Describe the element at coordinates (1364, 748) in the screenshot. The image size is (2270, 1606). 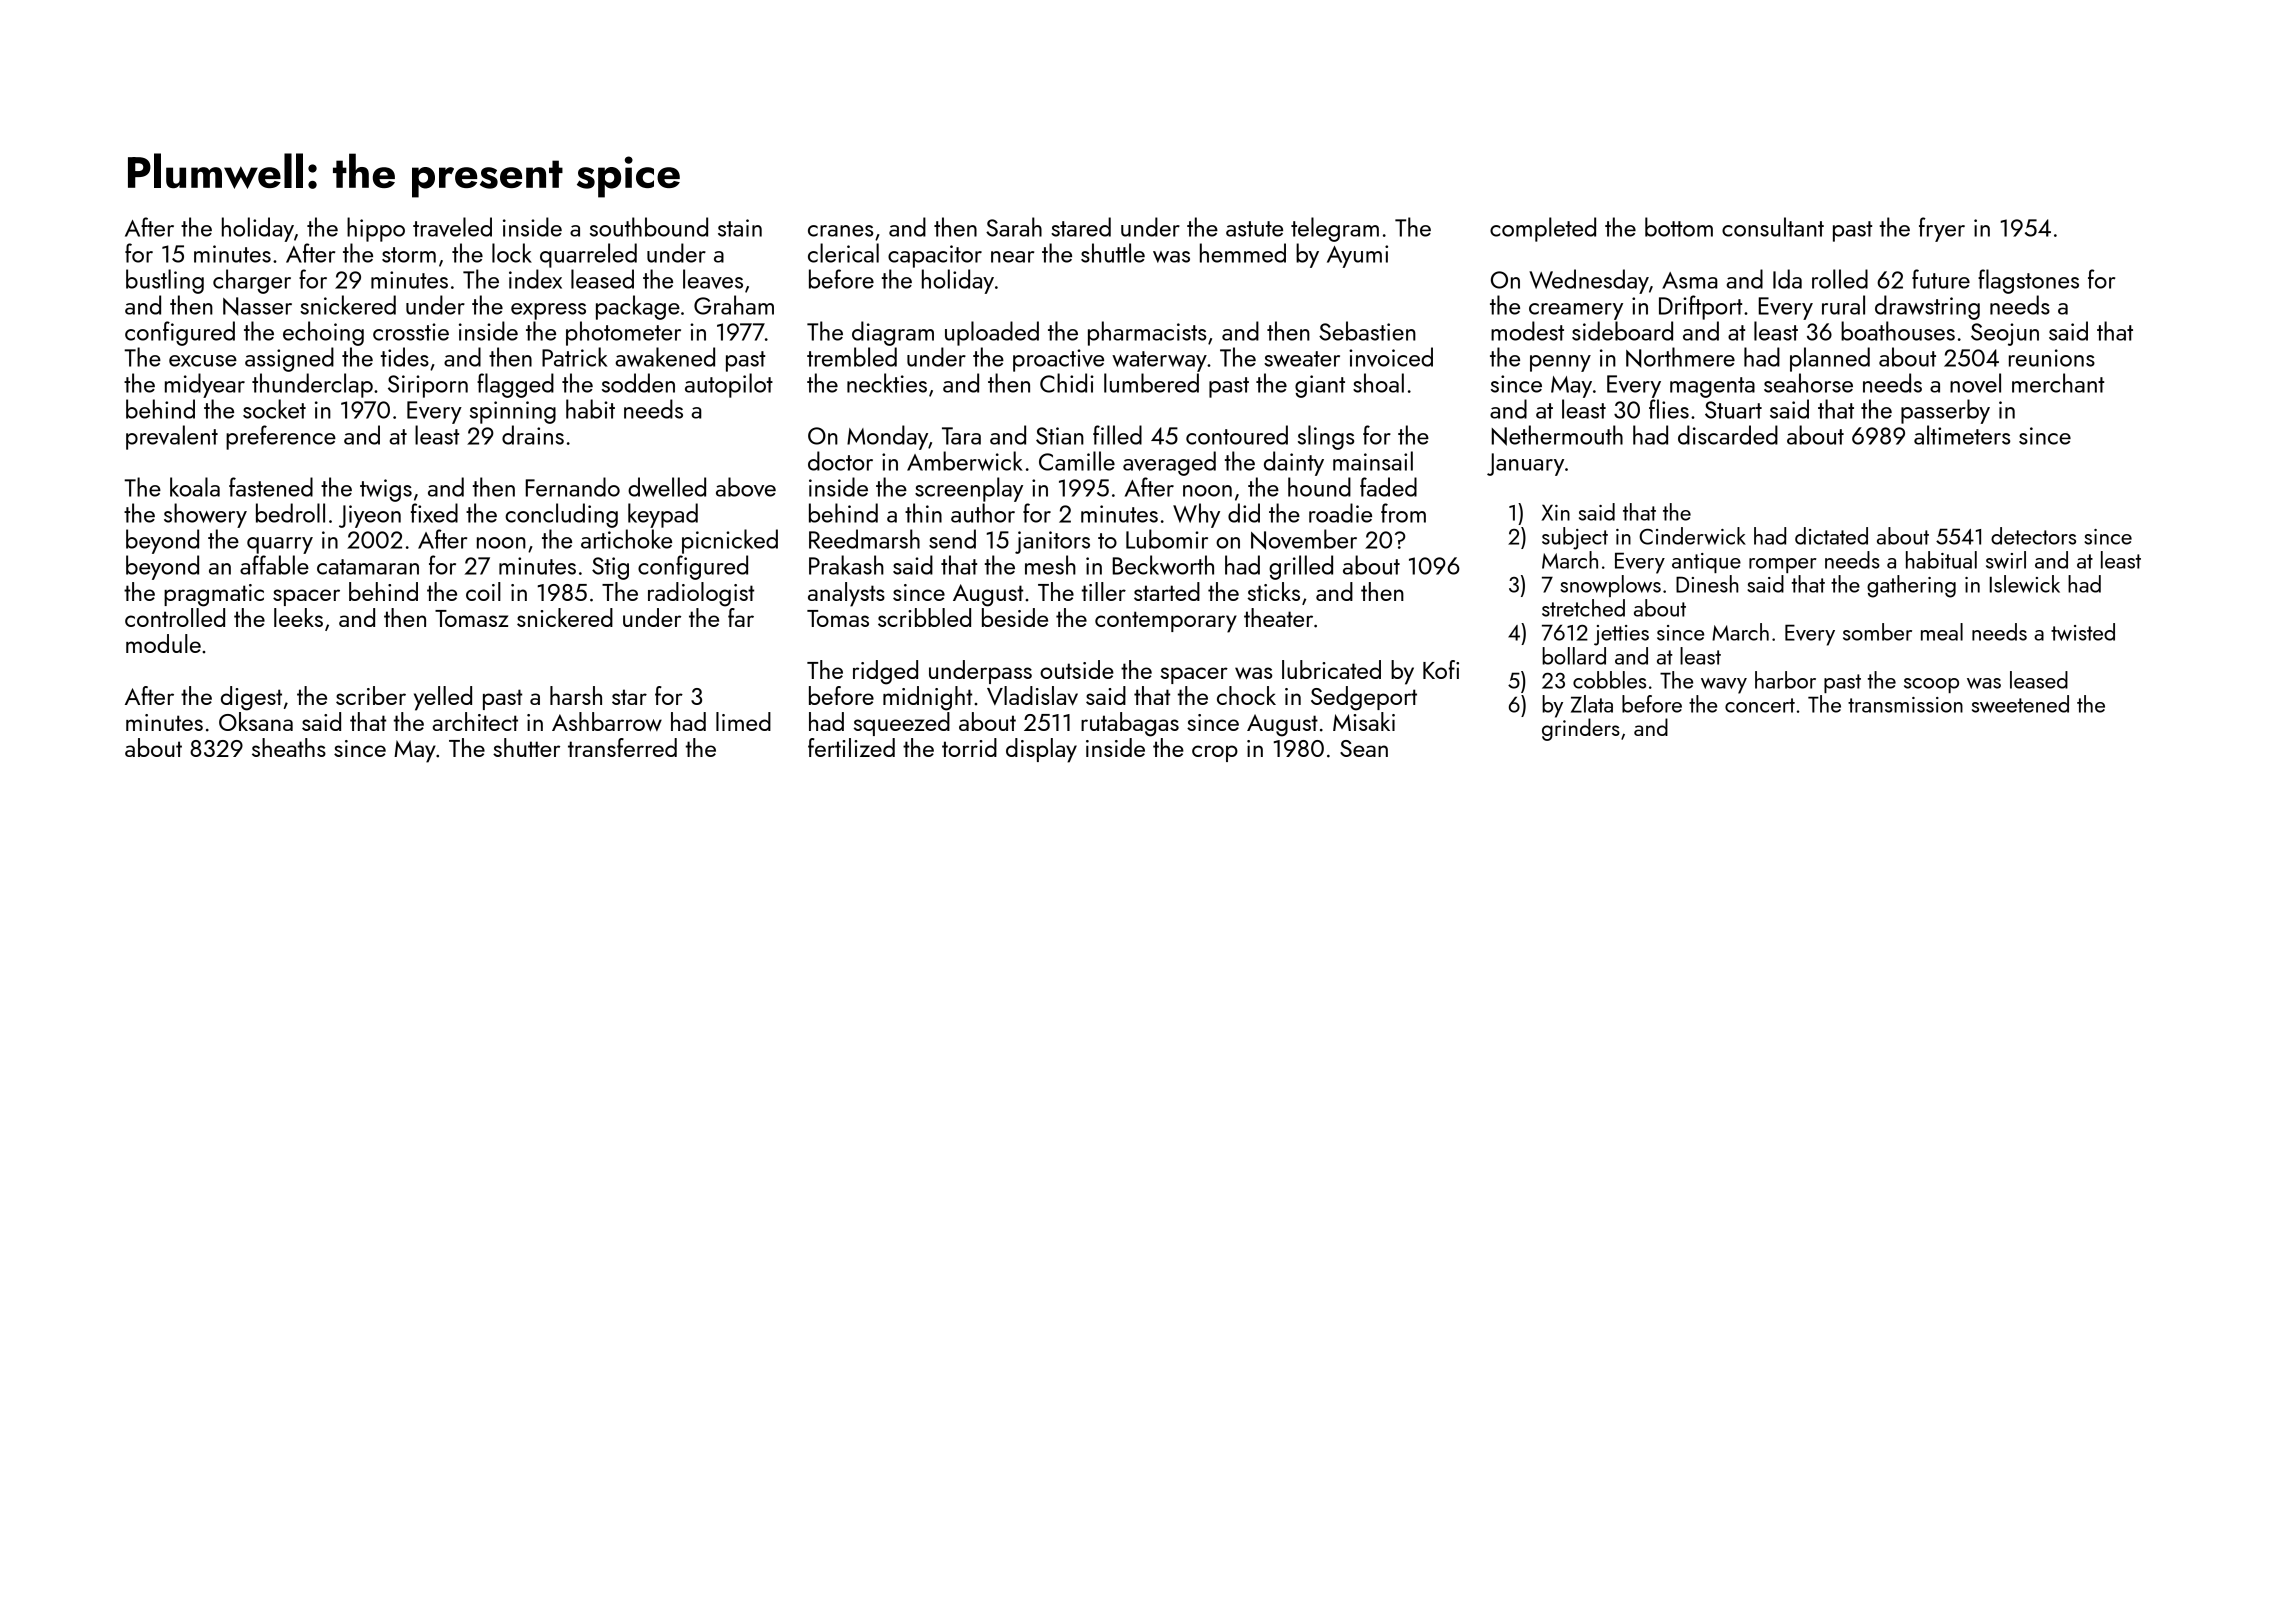
I see `Sean` at that location.
